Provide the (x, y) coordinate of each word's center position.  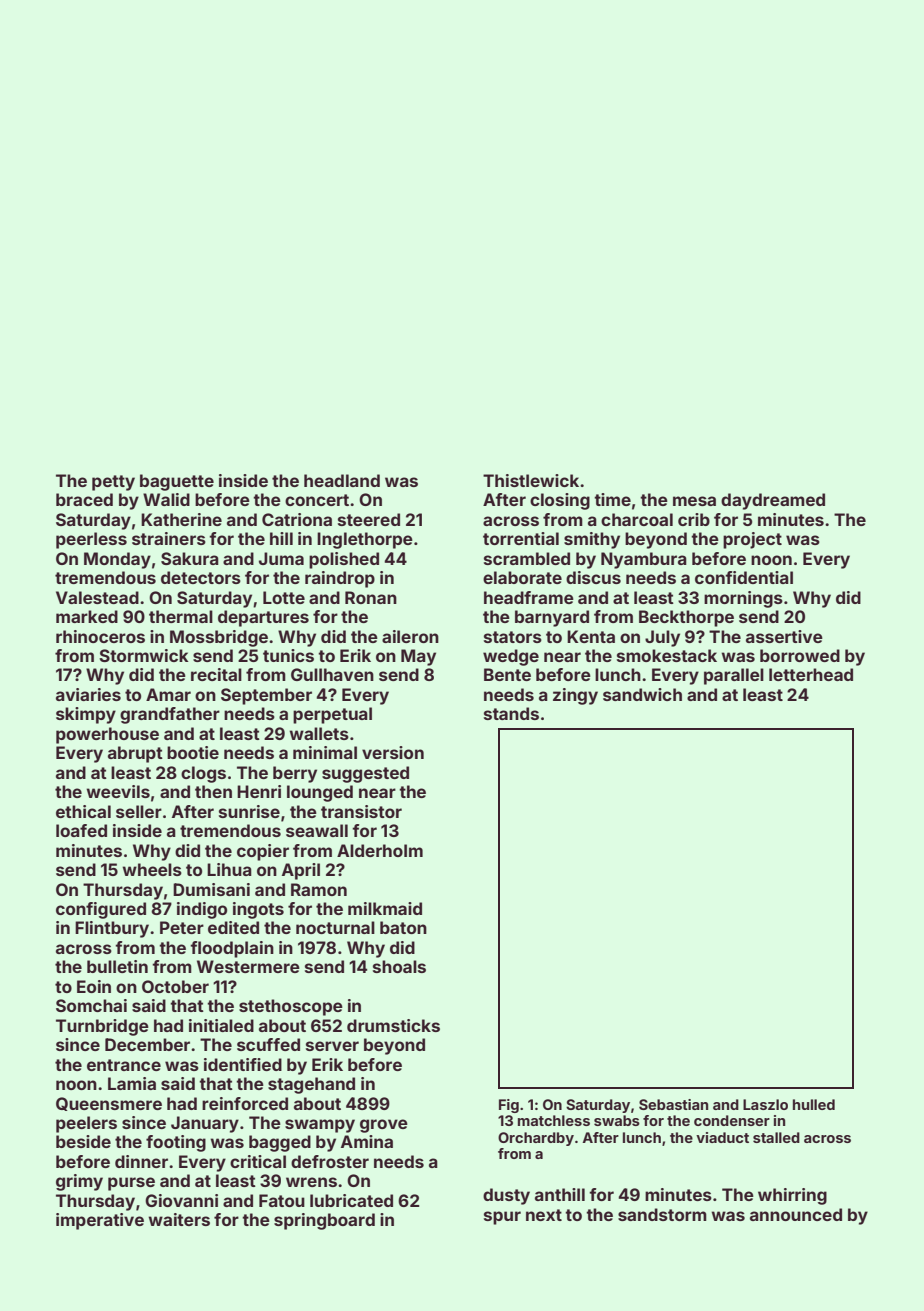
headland (342, 480)
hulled (814, 1104)
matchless (554, 1120)
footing (176, 1143)
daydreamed (773, 501)
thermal (181, 616)
